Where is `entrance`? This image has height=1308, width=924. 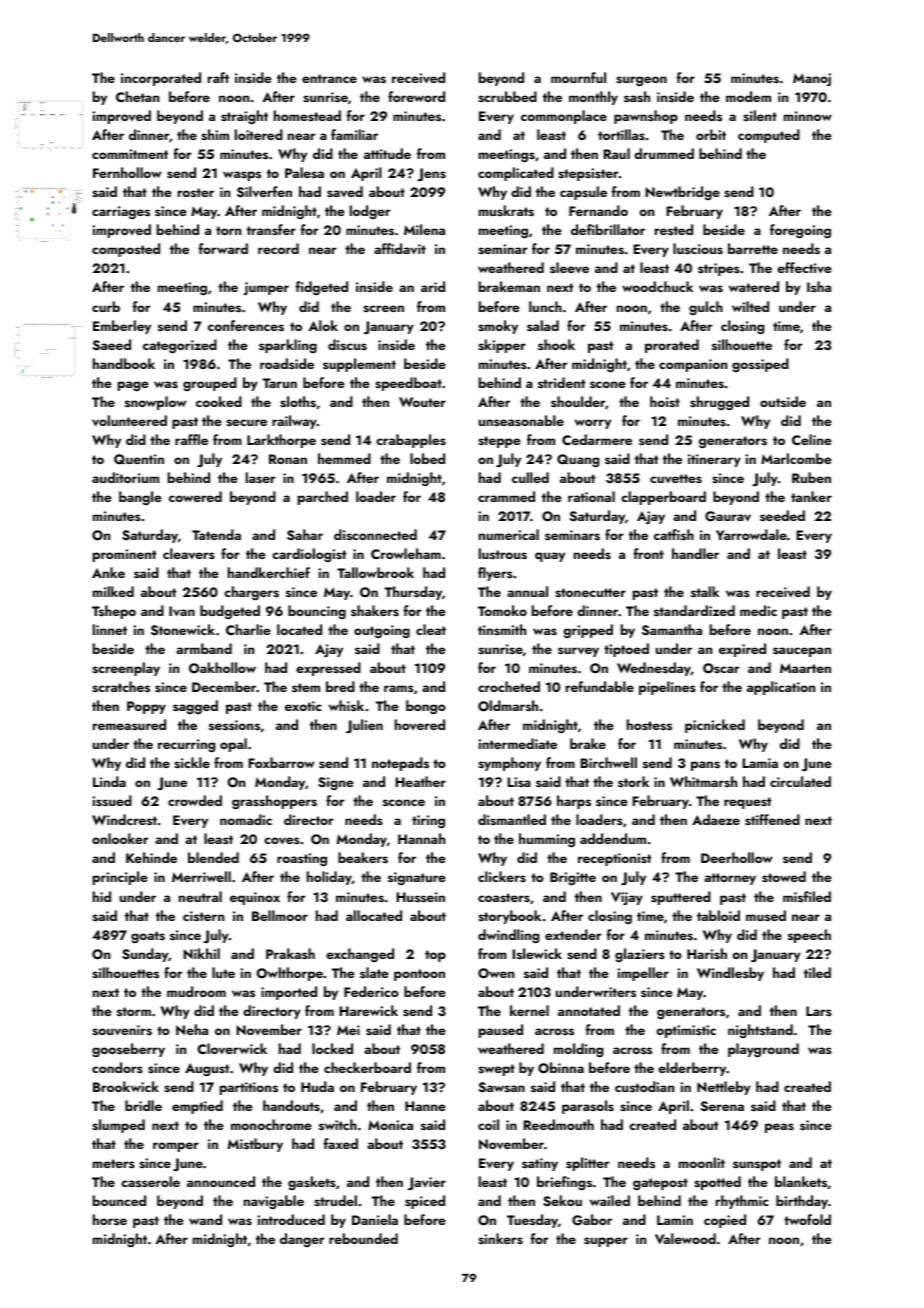
entrance is located at coordinates (329, 78).
